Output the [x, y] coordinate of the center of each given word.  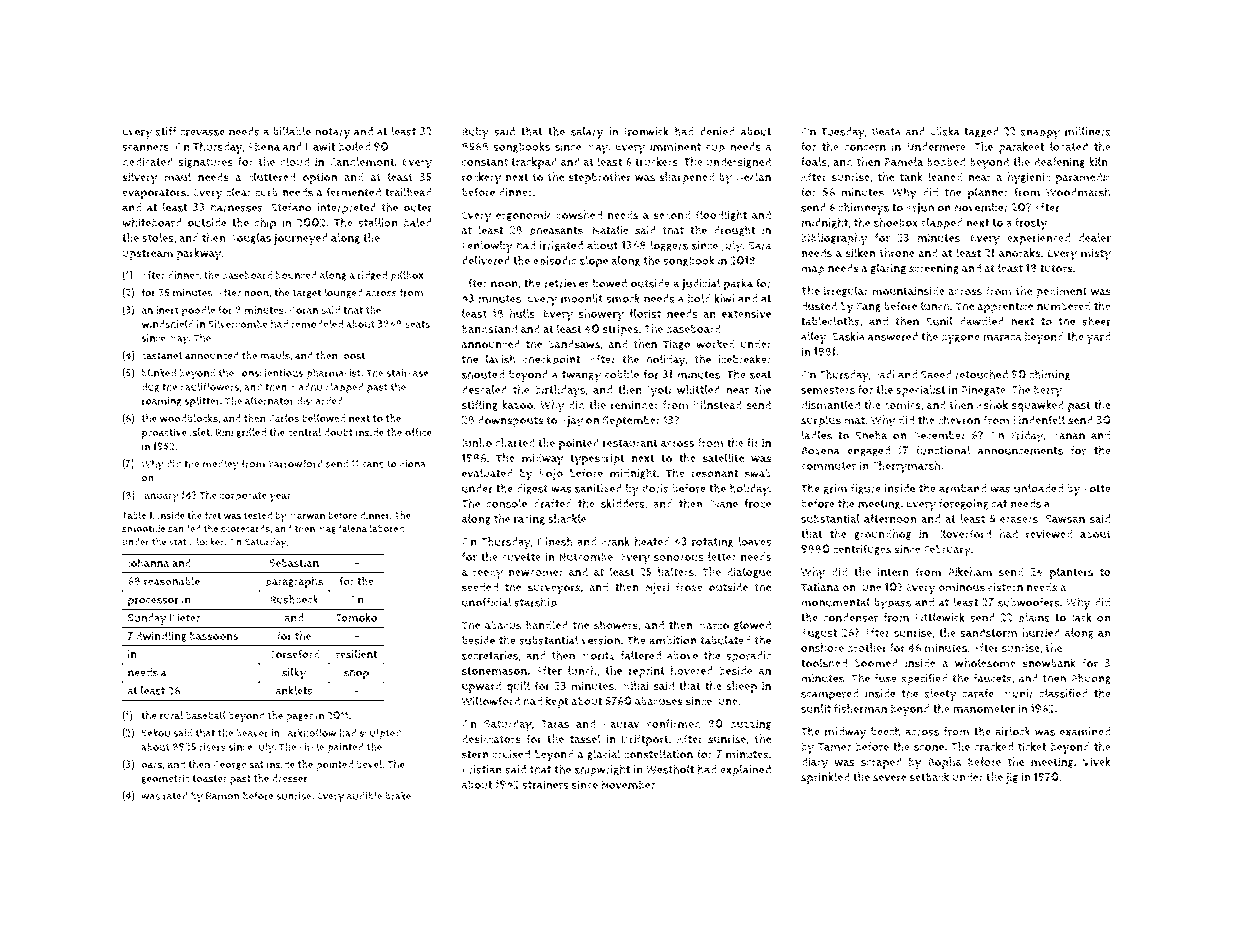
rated [175, 796]
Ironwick [647, 131]
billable [292, 131]
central [304, 432]
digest [532, 489]
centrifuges [862, 549]
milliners [1088, 131]
